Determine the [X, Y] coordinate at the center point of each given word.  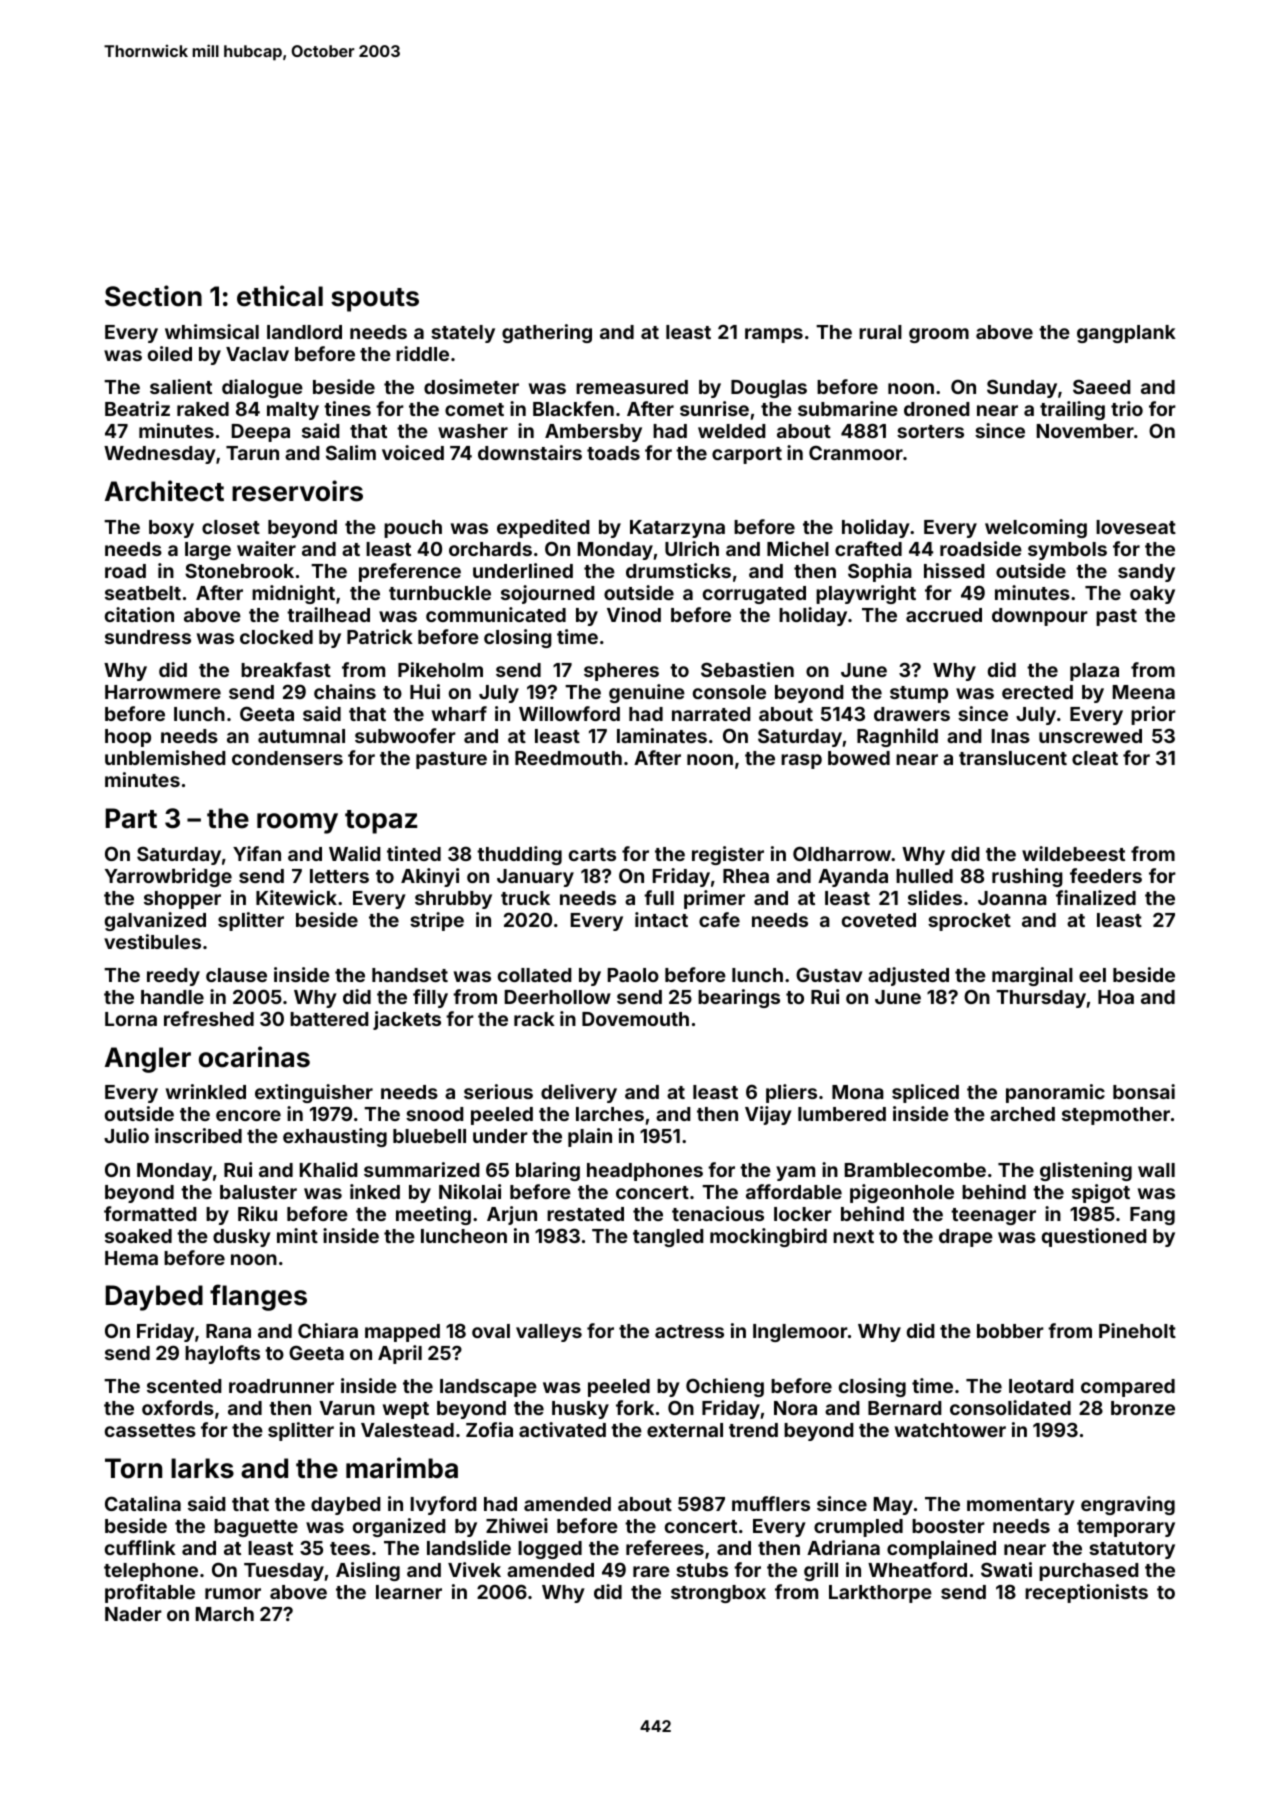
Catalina [143, 1503]
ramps [774, 335]
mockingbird [768, 1237]
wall [1156, 1170]
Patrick [380, 636]
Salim [351, 452]
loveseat [1136, 527]
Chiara [328, 1330]
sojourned [548, 594]
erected [1037, 692]
